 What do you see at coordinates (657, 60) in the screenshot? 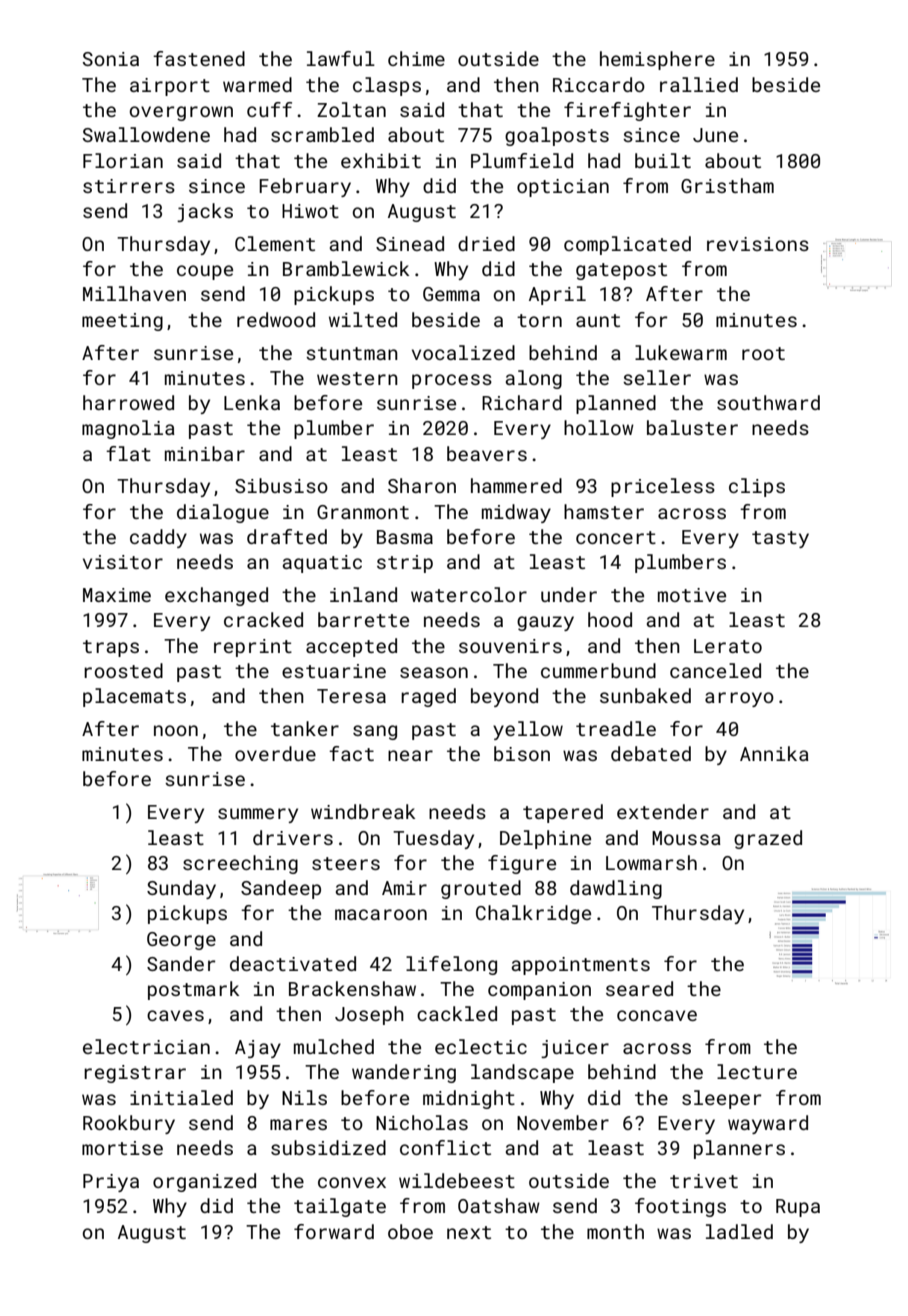
I see `hemisphere` at bounding box center [657, 60].
